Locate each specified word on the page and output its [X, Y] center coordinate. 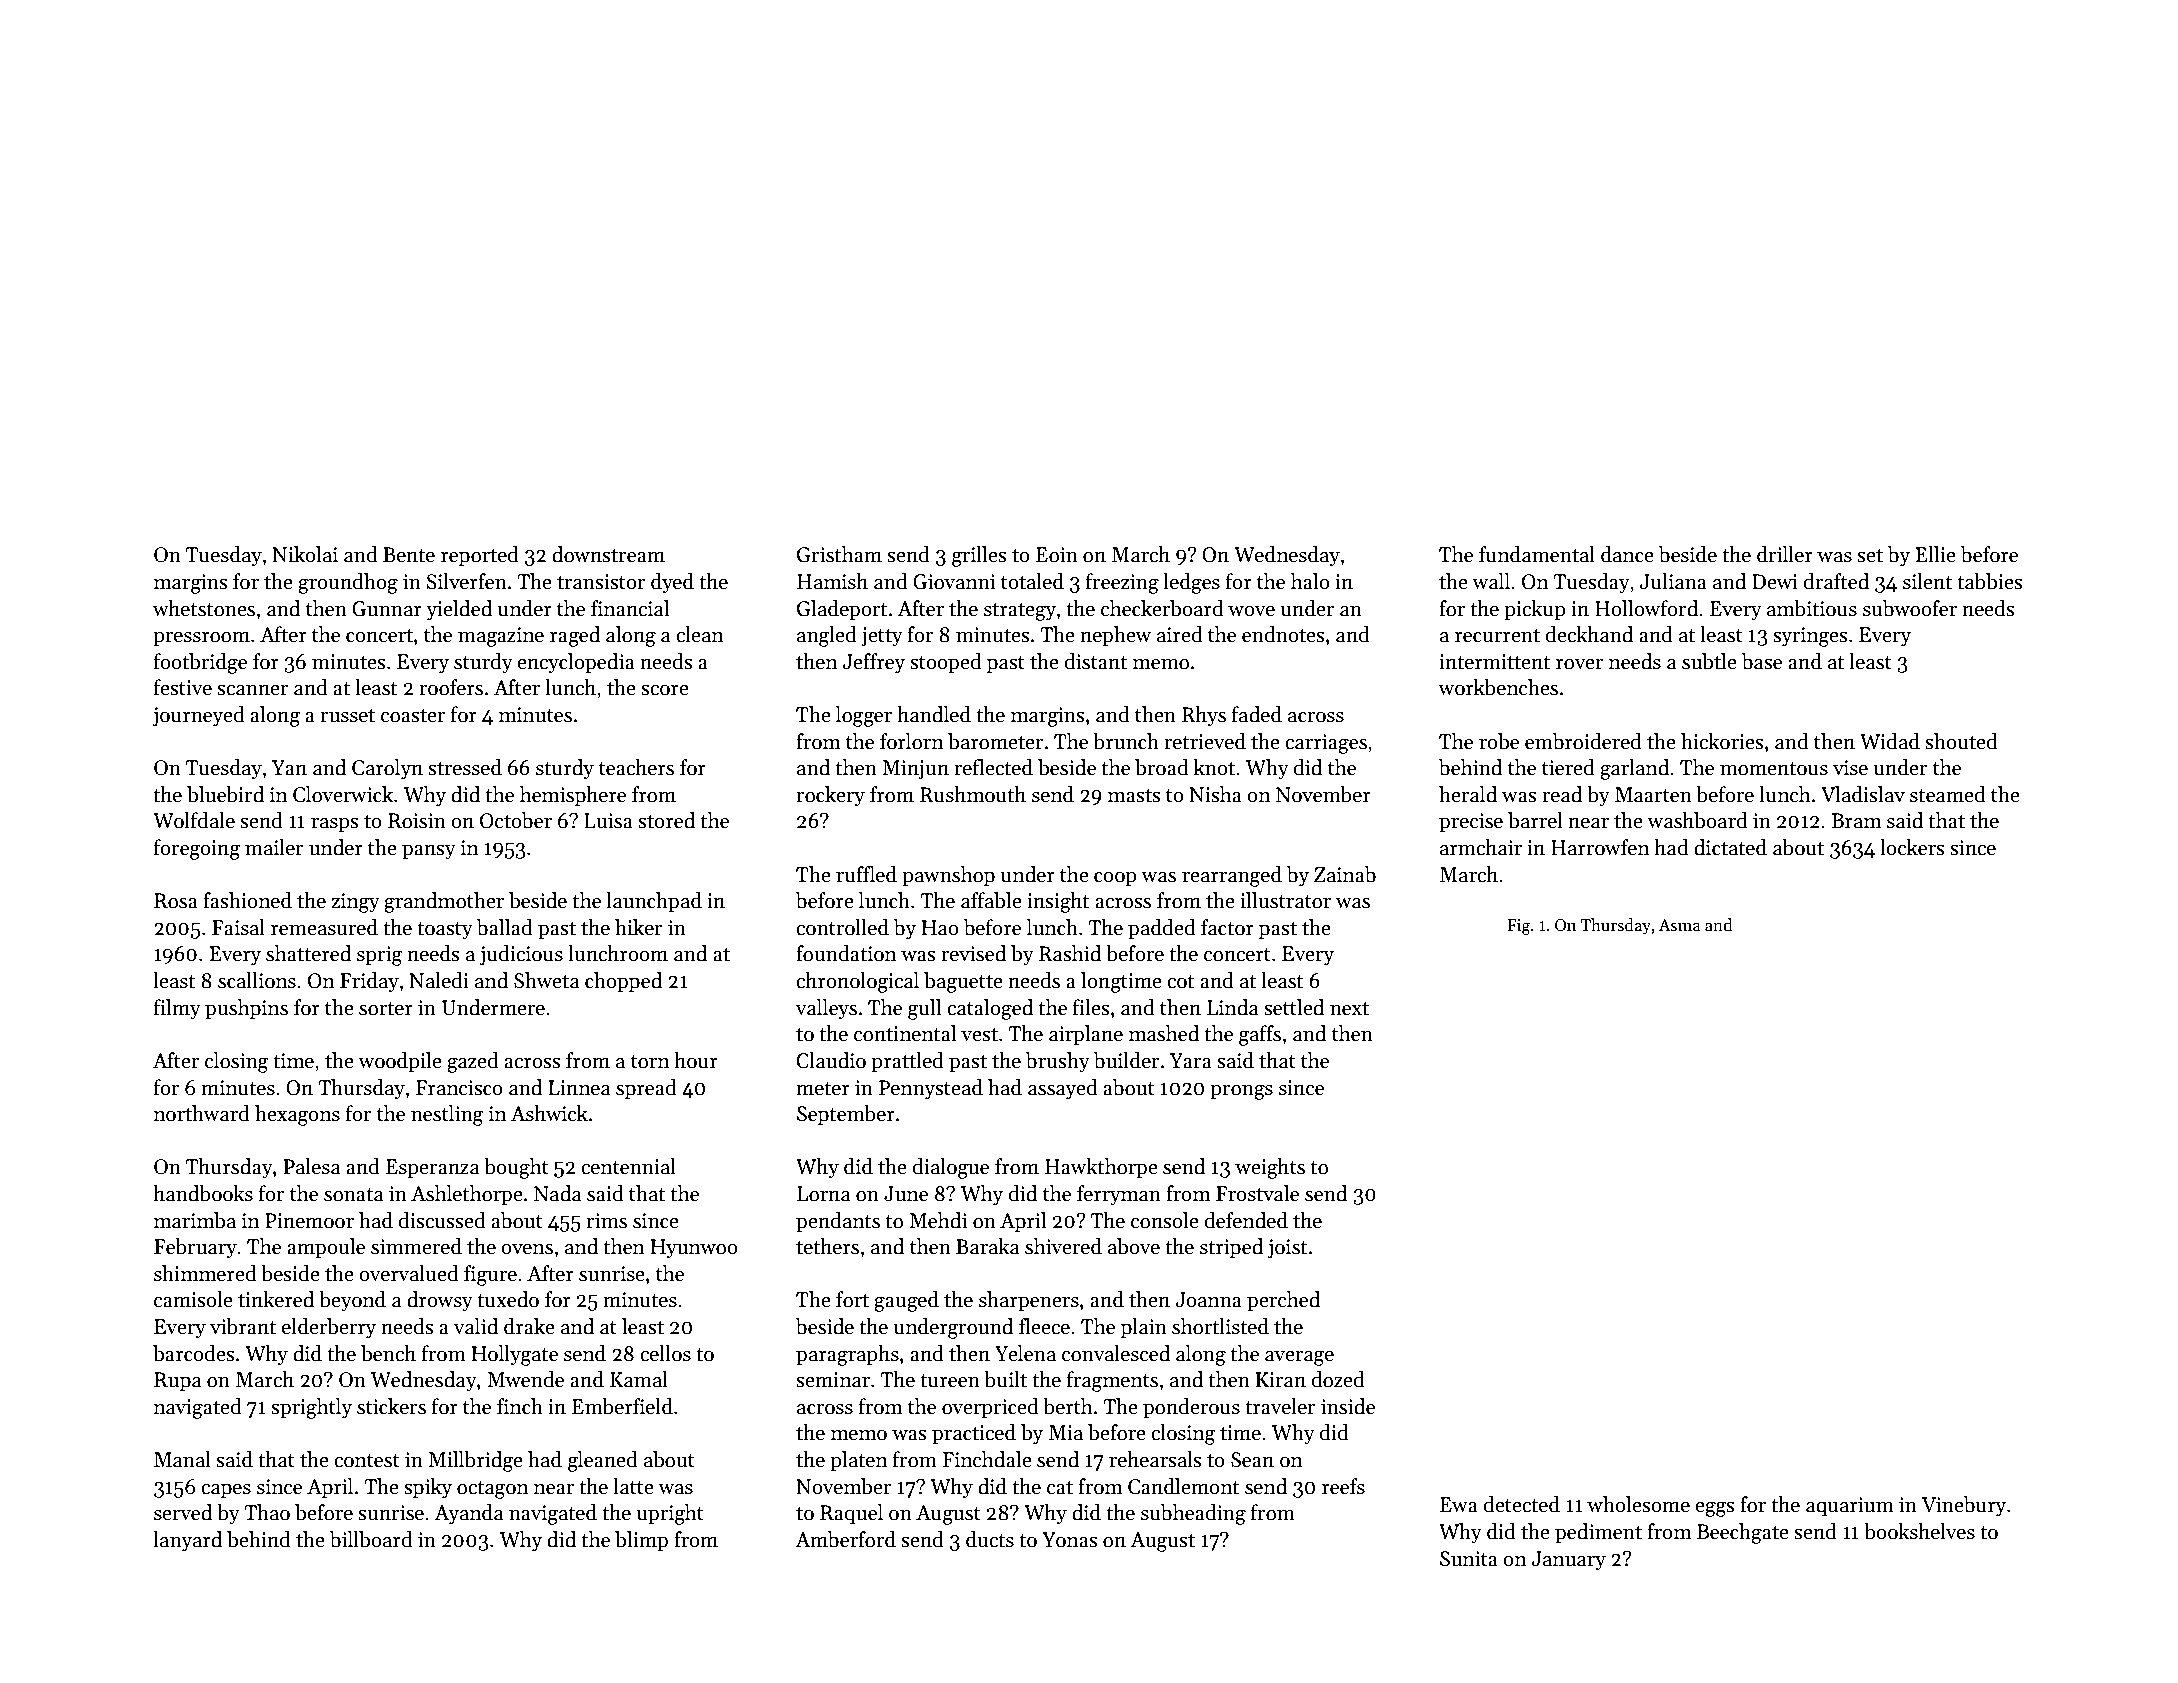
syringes [1810, 637]
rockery [830, 796]
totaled [1032, 581]
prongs [1241, 1092]
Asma [1680, 925]
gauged [906, 1301]
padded [1162, 929]
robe [1499, 741]
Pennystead [931, 1089]
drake [529, 1326]
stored [666, 820]
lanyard [187, 1541]
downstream [608, 554]
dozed [1338, 1379]
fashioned [247, 900]
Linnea [579, 1088]
